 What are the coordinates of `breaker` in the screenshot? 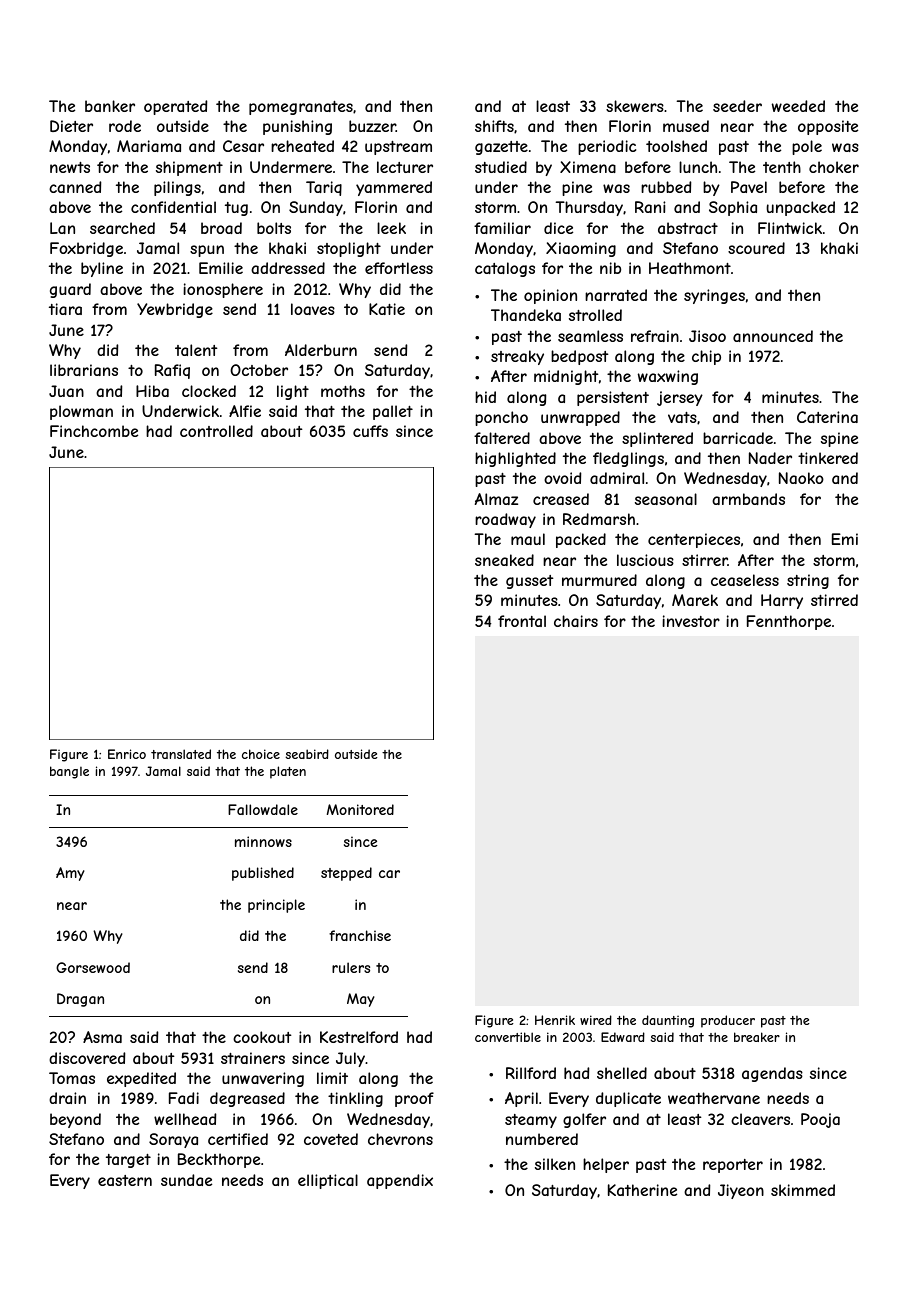 It's located at (757, 1037).
